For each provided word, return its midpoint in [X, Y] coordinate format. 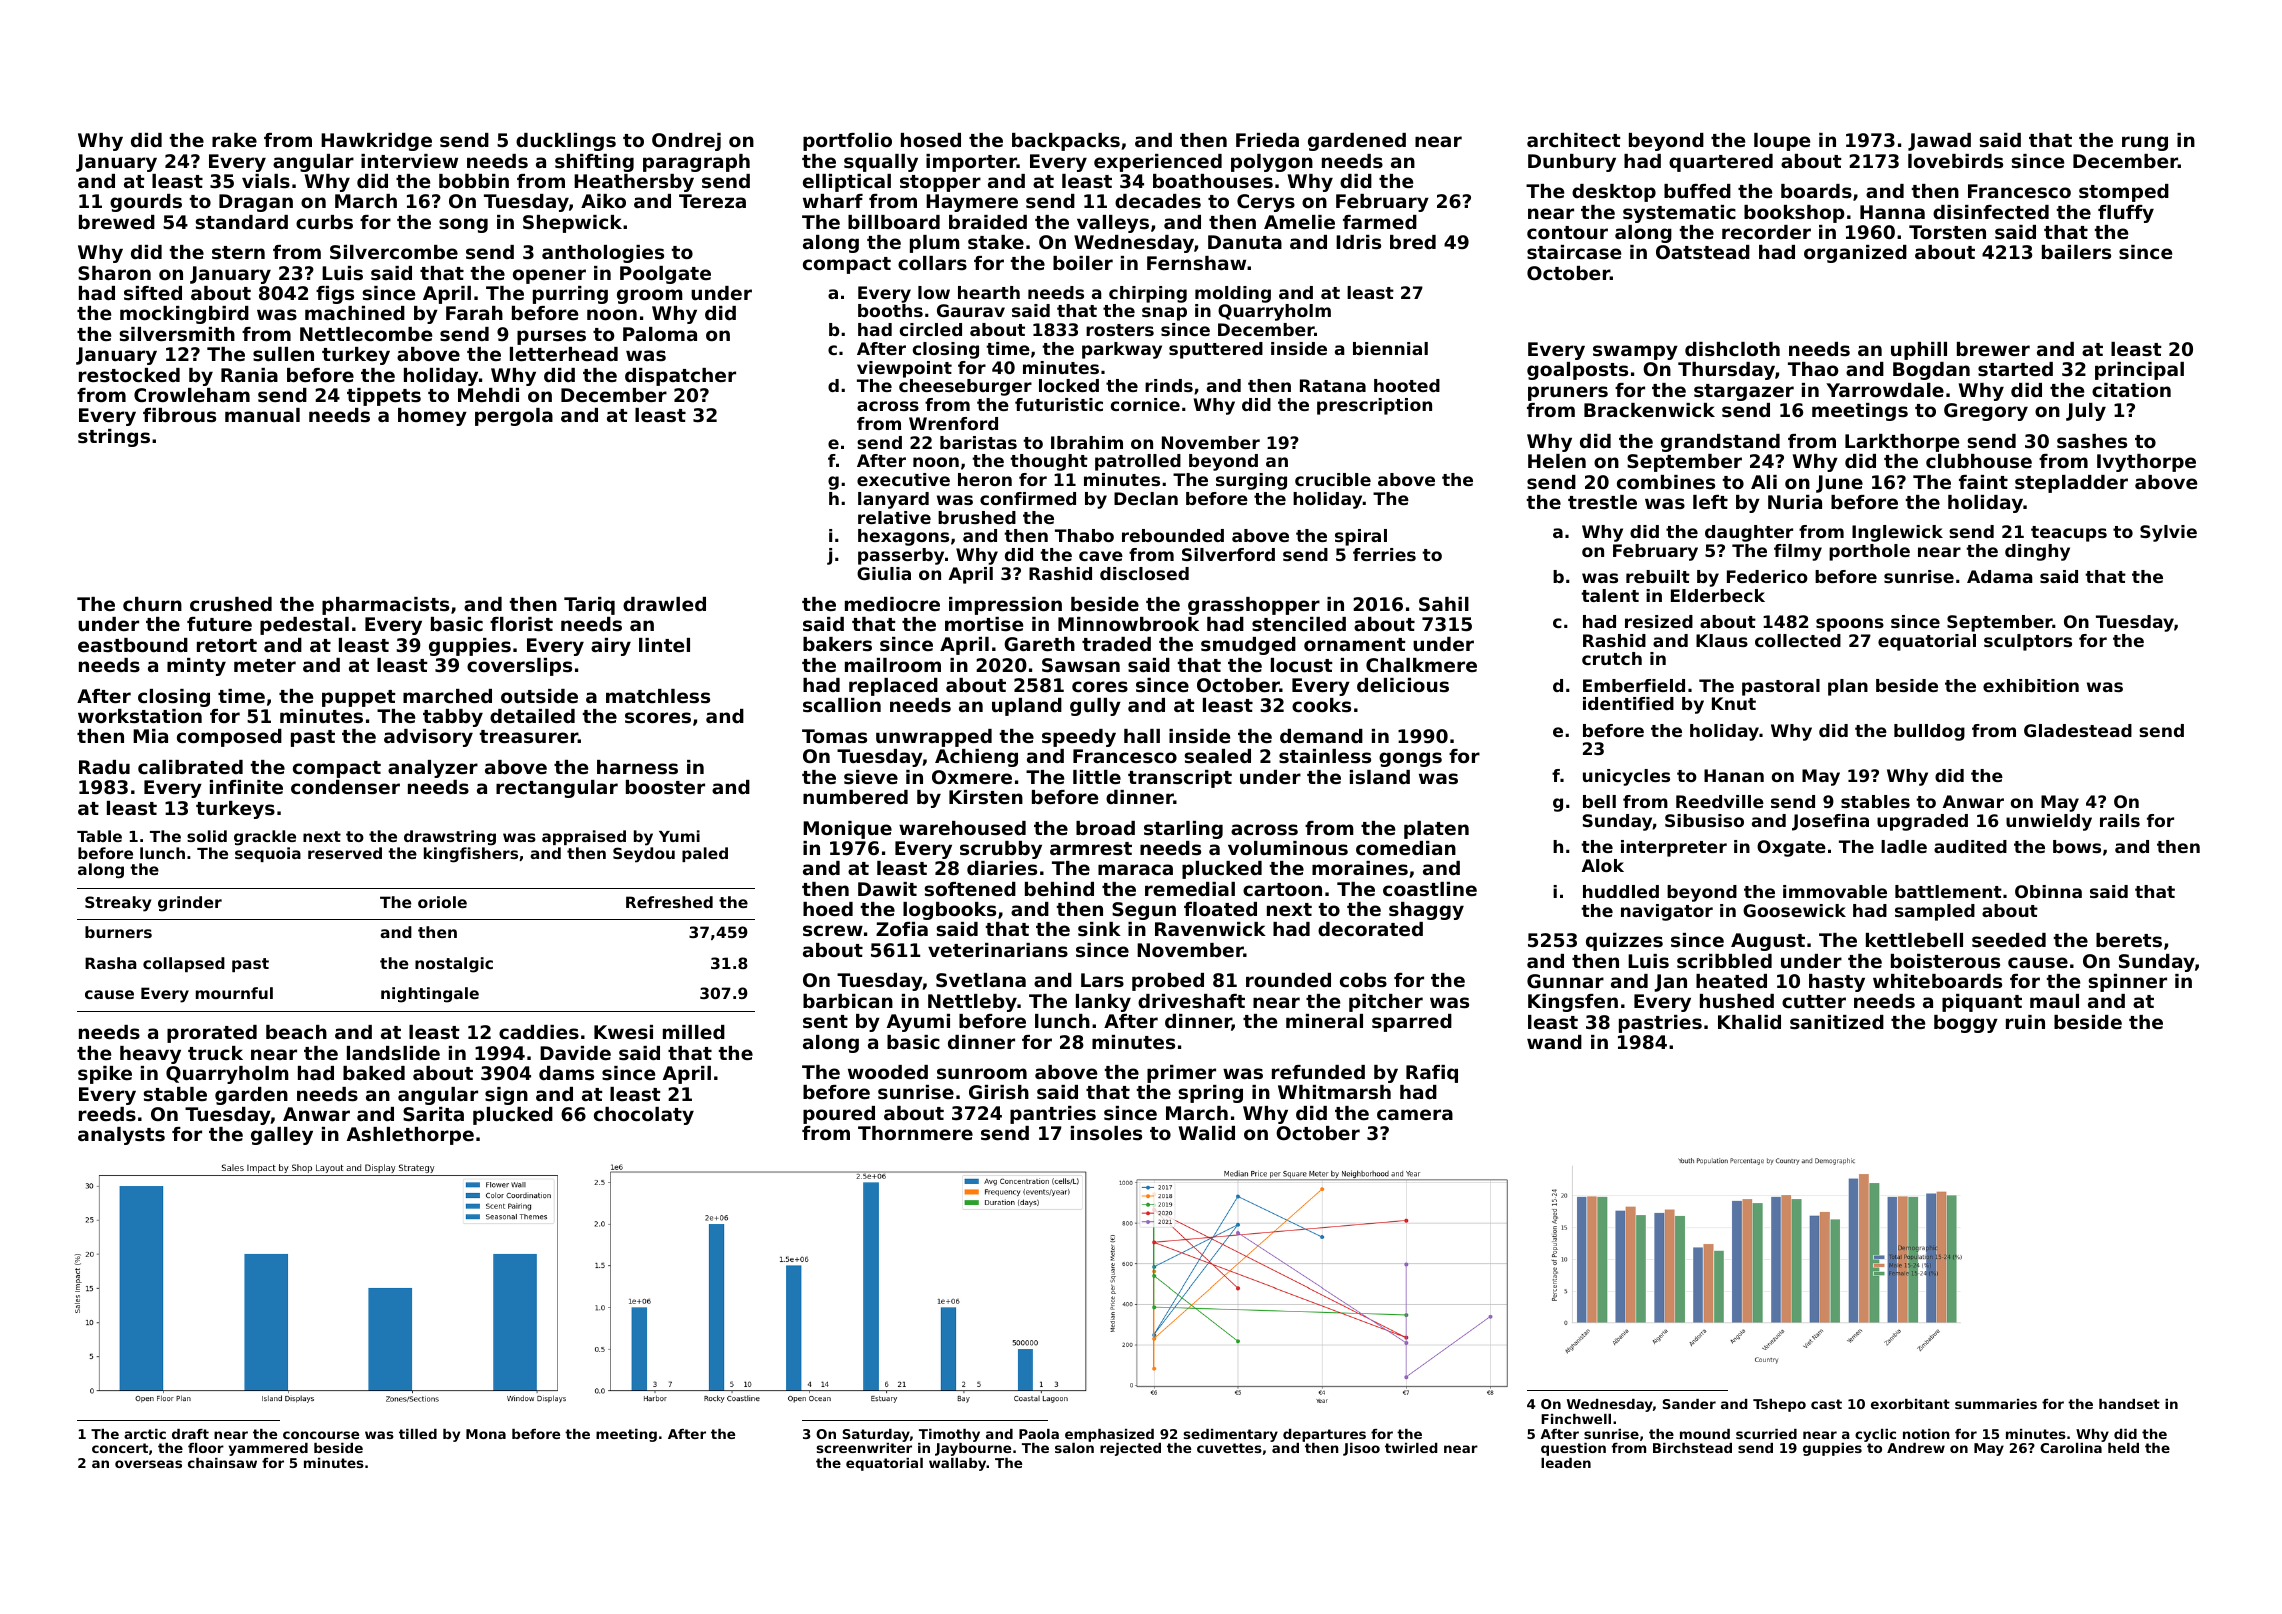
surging [1251, 481]
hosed [931, 140]
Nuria [1795, 502]
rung [2145, 143]
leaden [1566, 1463]
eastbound [133, 645]
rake [234, 140]
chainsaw [222, 1463]
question [1573, 1449]
